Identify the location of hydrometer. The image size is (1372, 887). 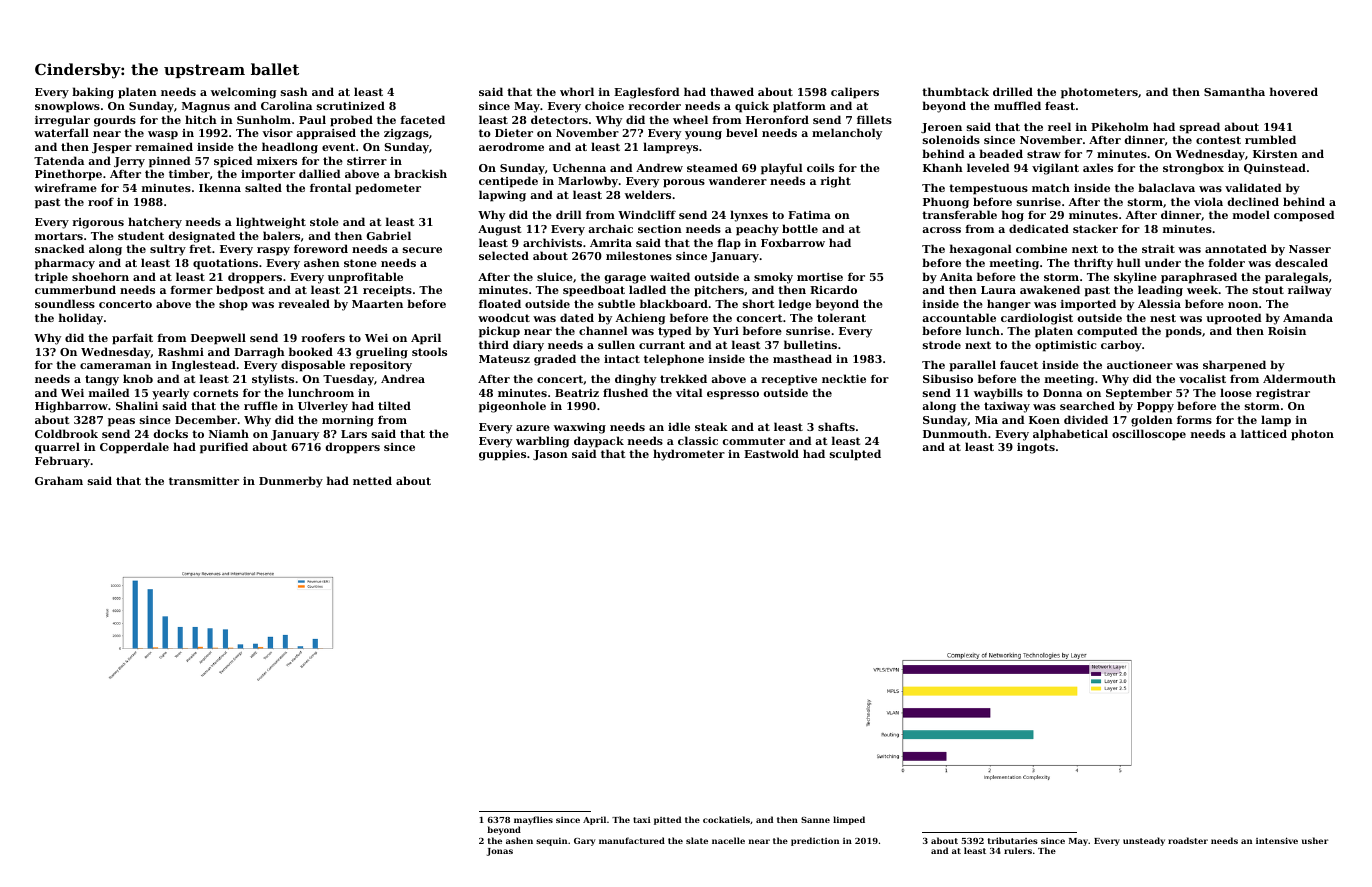
(689, 455).
